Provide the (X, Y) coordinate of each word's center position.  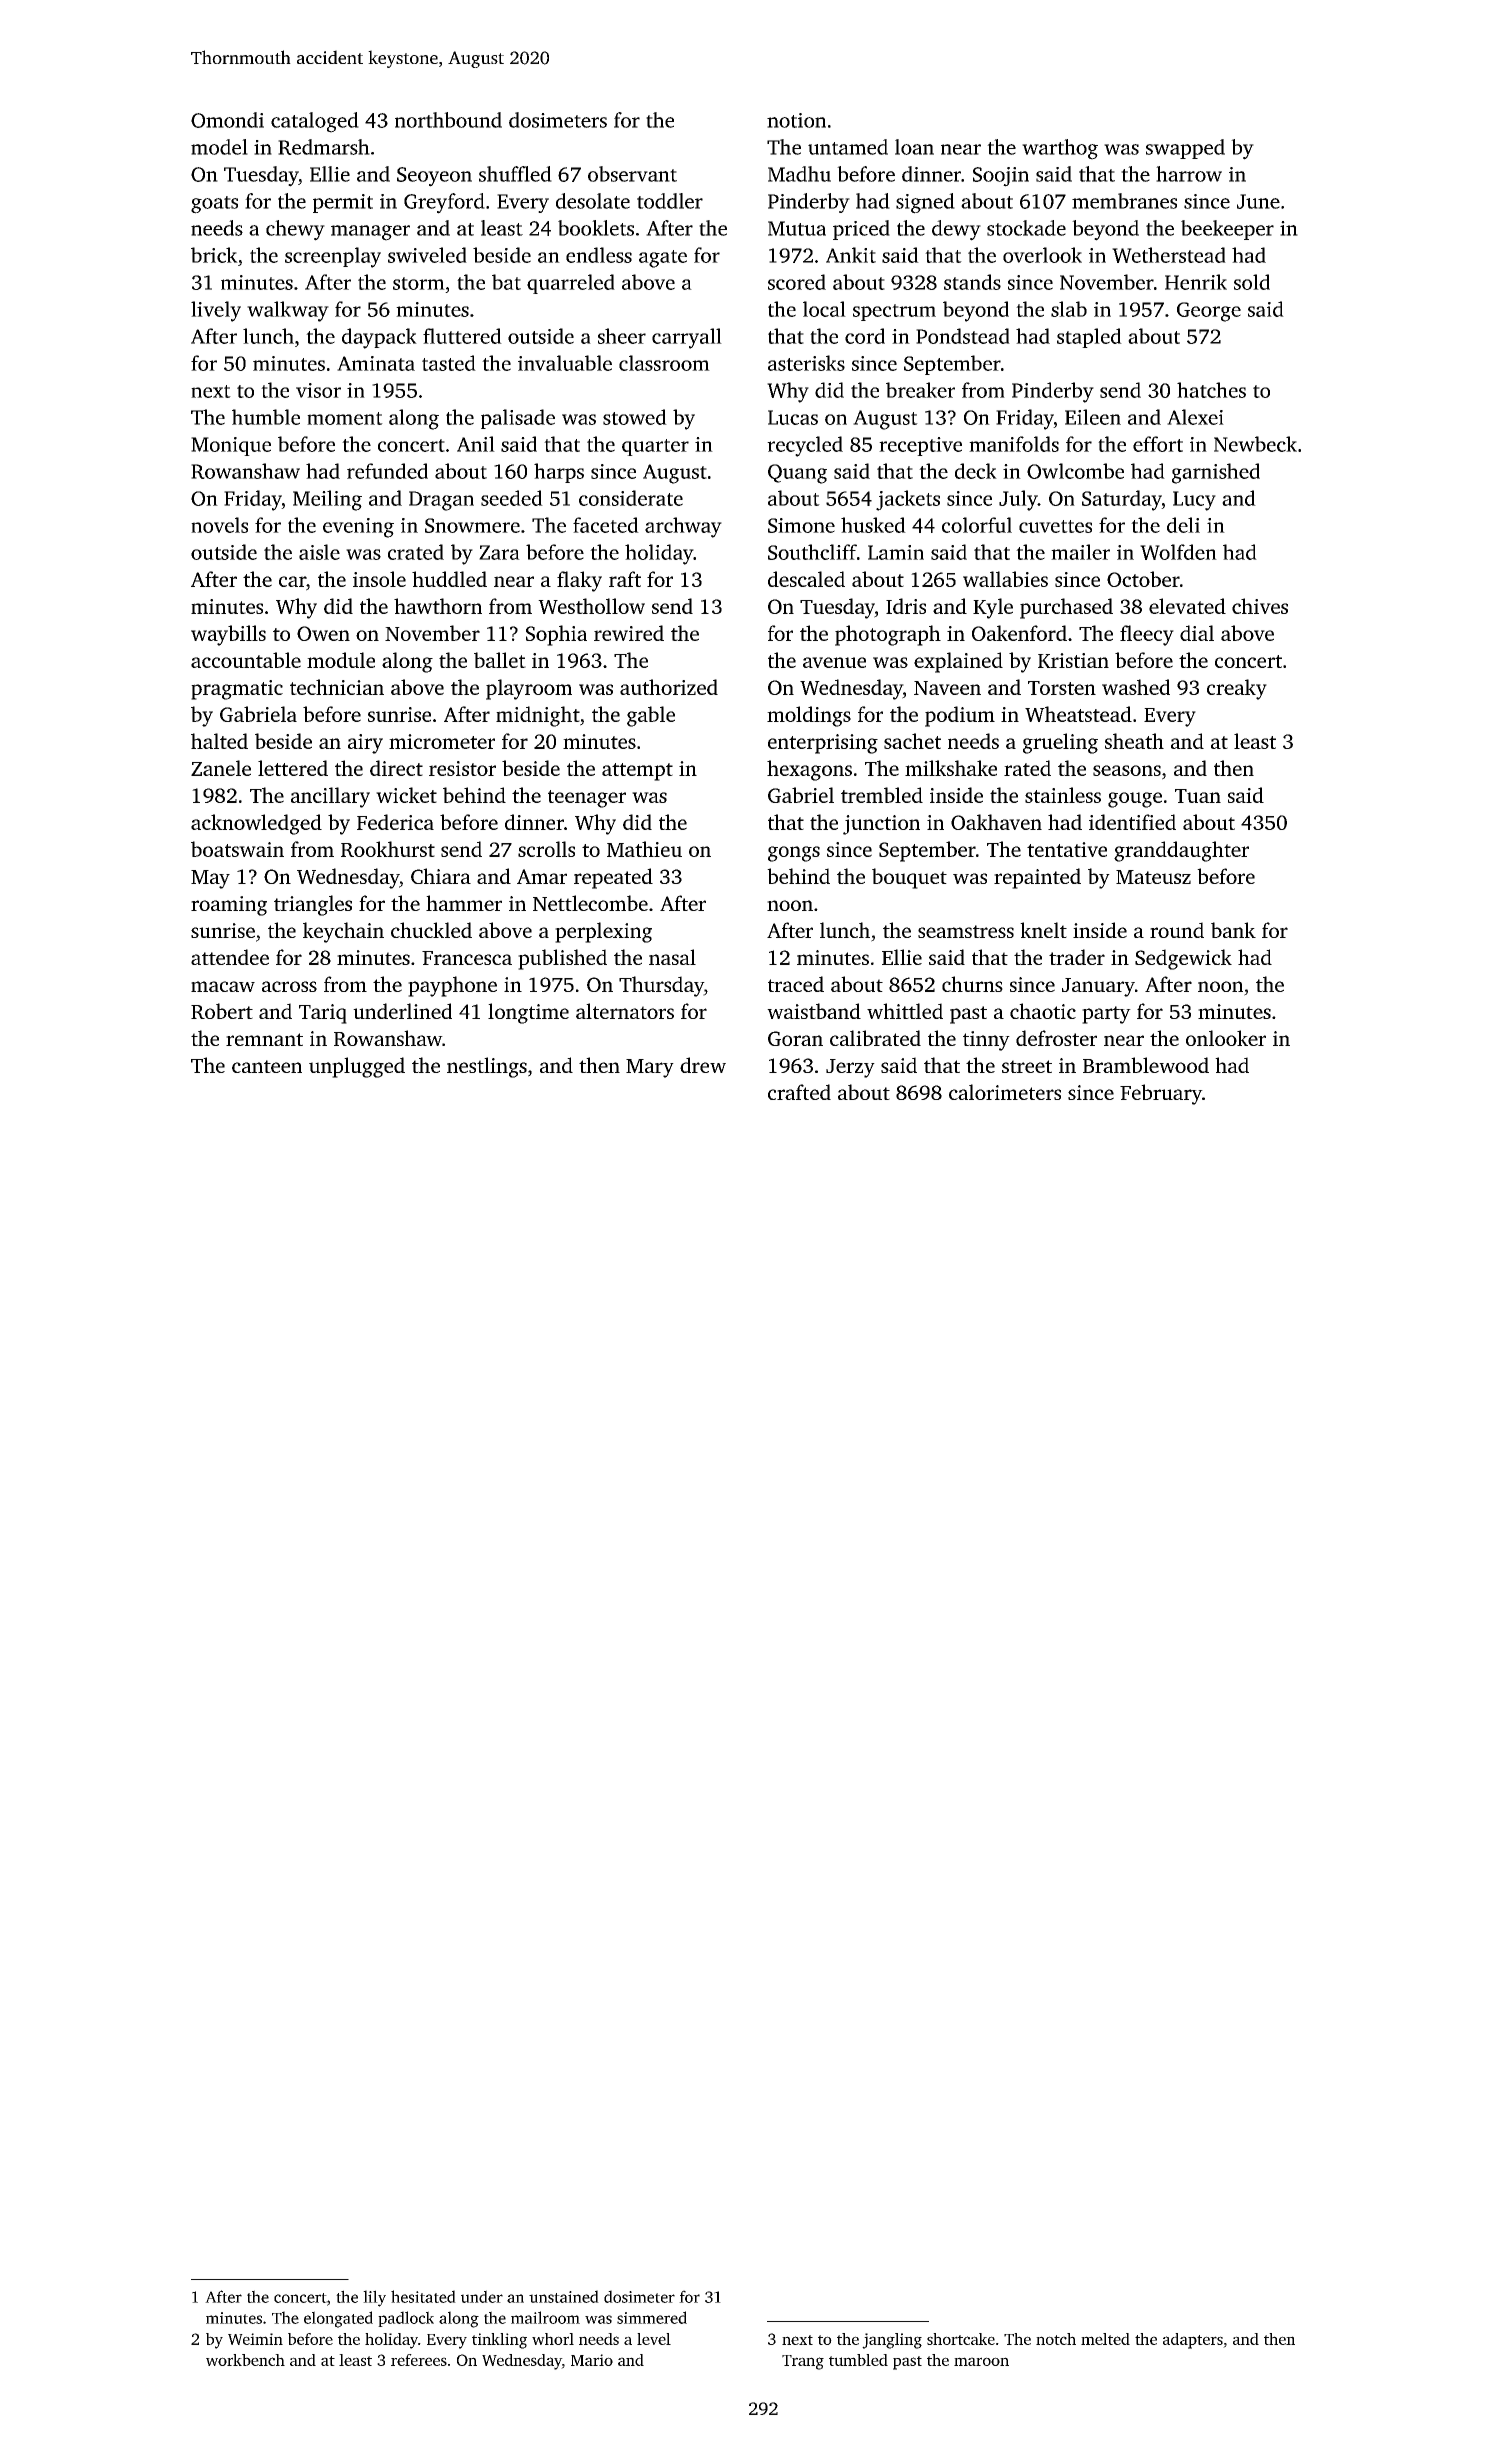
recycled (805, 446)
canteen (267, 1066)
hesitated (423, 2296)
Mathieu (644, 849)
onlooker (1226, 1038)
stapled (1089, 338)
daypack (379, 338)
